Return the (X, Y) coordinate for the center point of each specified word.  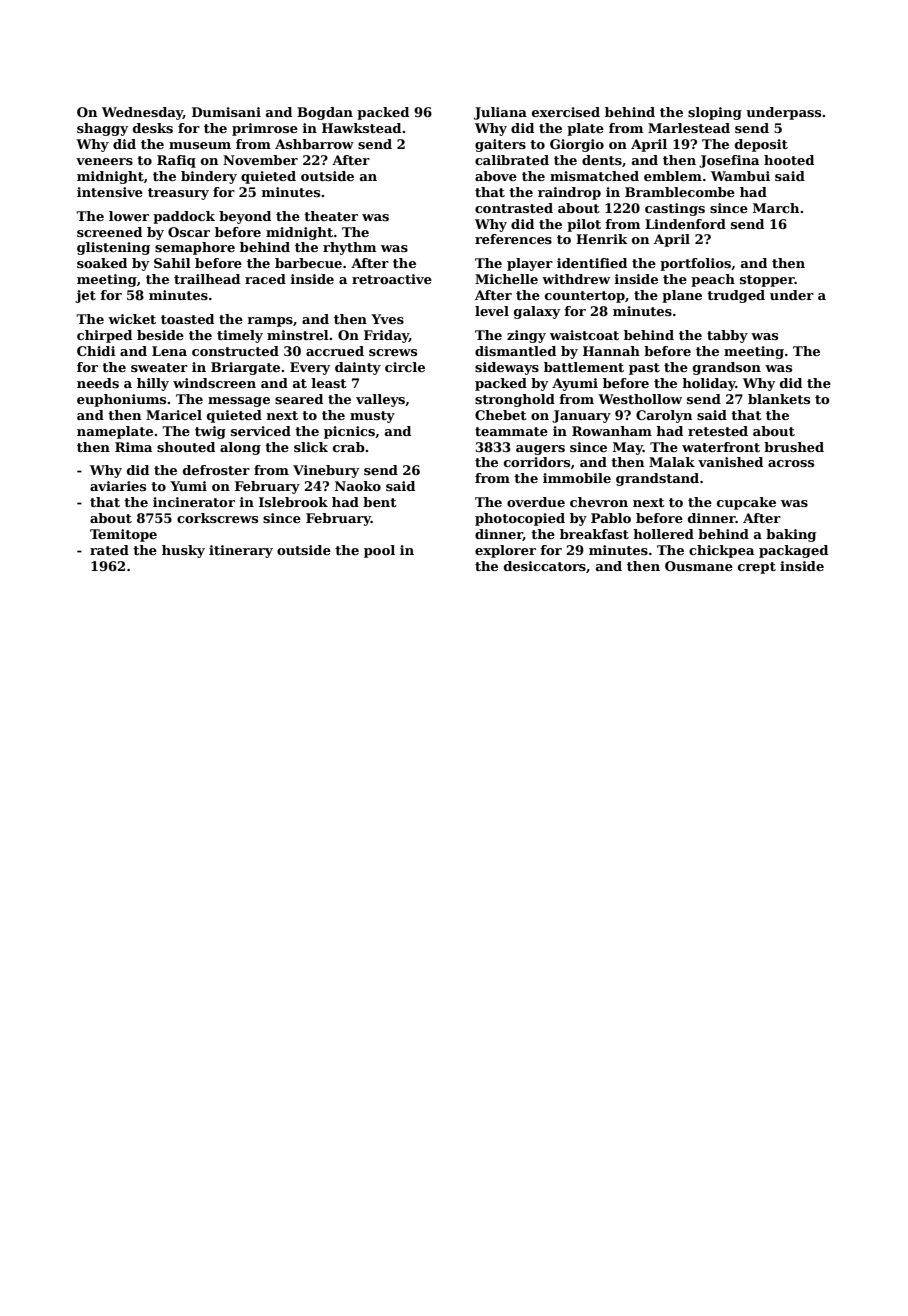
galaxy (537, 312)
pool (379, 551)
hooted (789, 160)
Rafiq (176, 161)
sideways (507, 368)
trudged (736, 296)
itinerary (241, 551)
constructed (235, 351)
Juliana (500, 113)
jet (85, 296)
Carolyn (664, 416)
